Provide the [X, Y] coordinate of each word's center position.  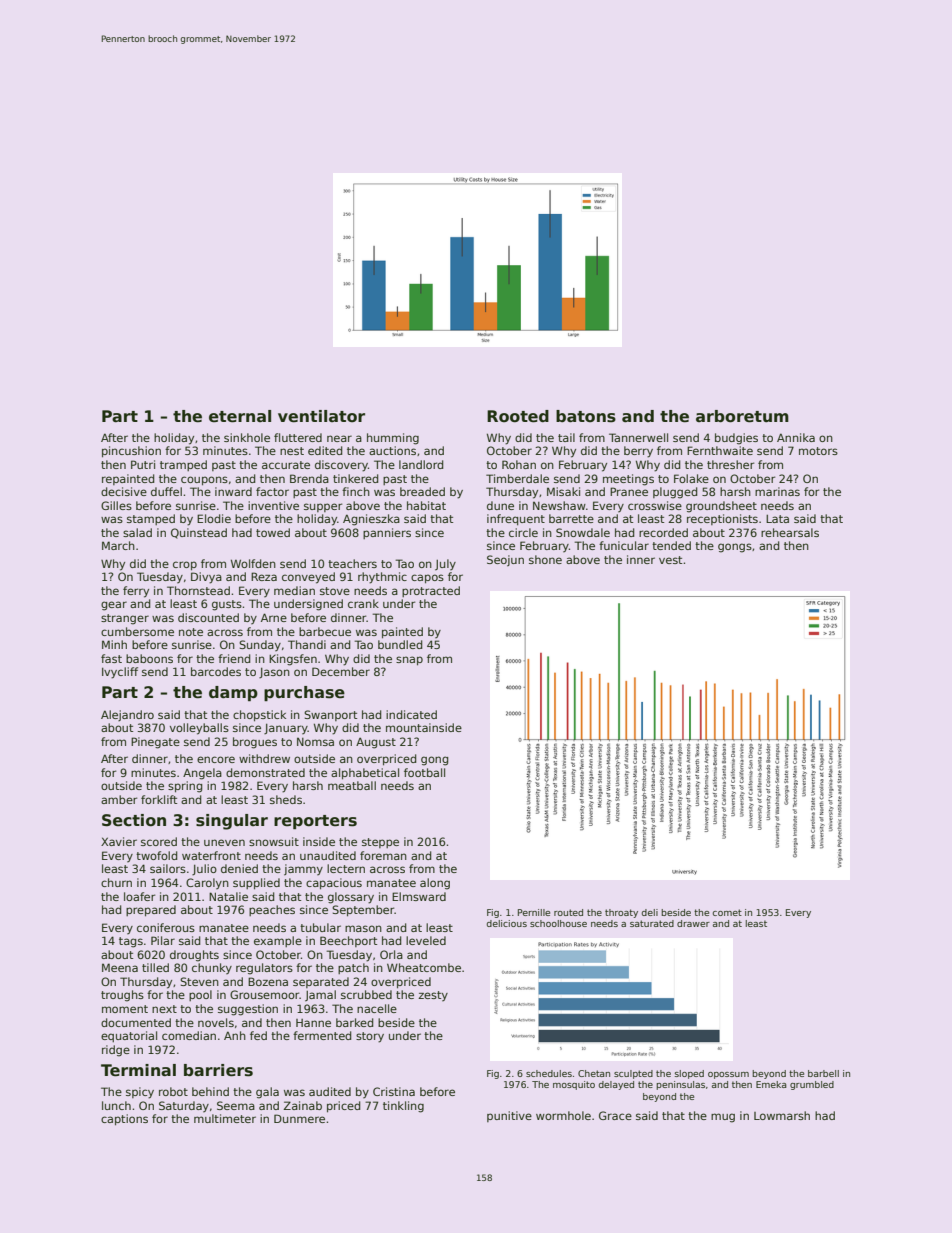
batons [586, 416]
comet [727, 912]
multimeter [225, 1118]
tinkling [403, 1107]
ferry [136, 592]
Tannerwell [638, 437]
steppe [380, 843]
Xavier [119, 841]
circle [523, 532]
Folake [691, 478]
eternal [240, 416]
